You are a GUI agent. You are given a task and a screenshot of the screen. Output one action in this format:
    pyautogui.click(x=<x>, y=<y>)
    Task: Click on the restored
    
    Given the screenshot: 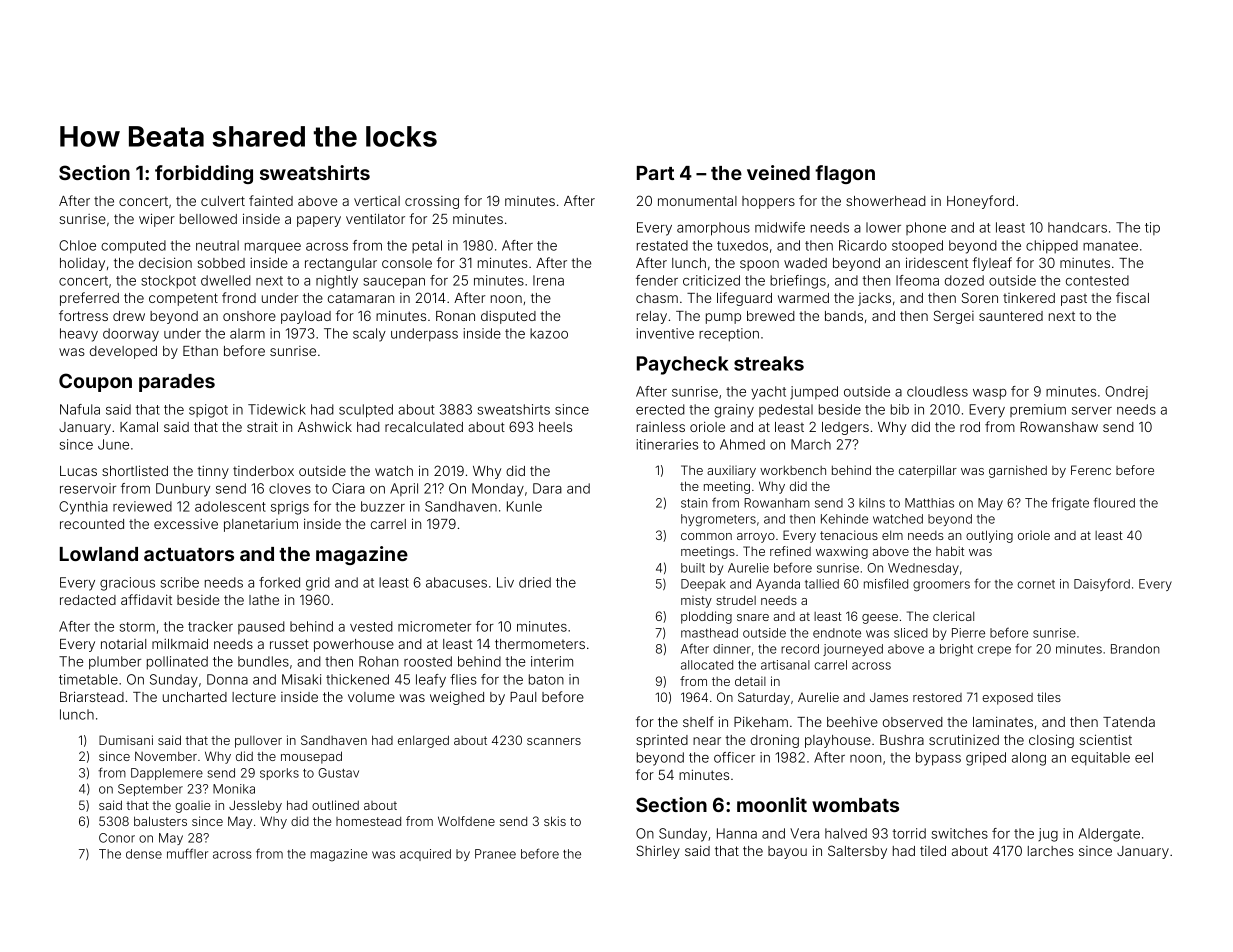 What is the action you would take?
    pyautogui.click(x=937, y=697)
